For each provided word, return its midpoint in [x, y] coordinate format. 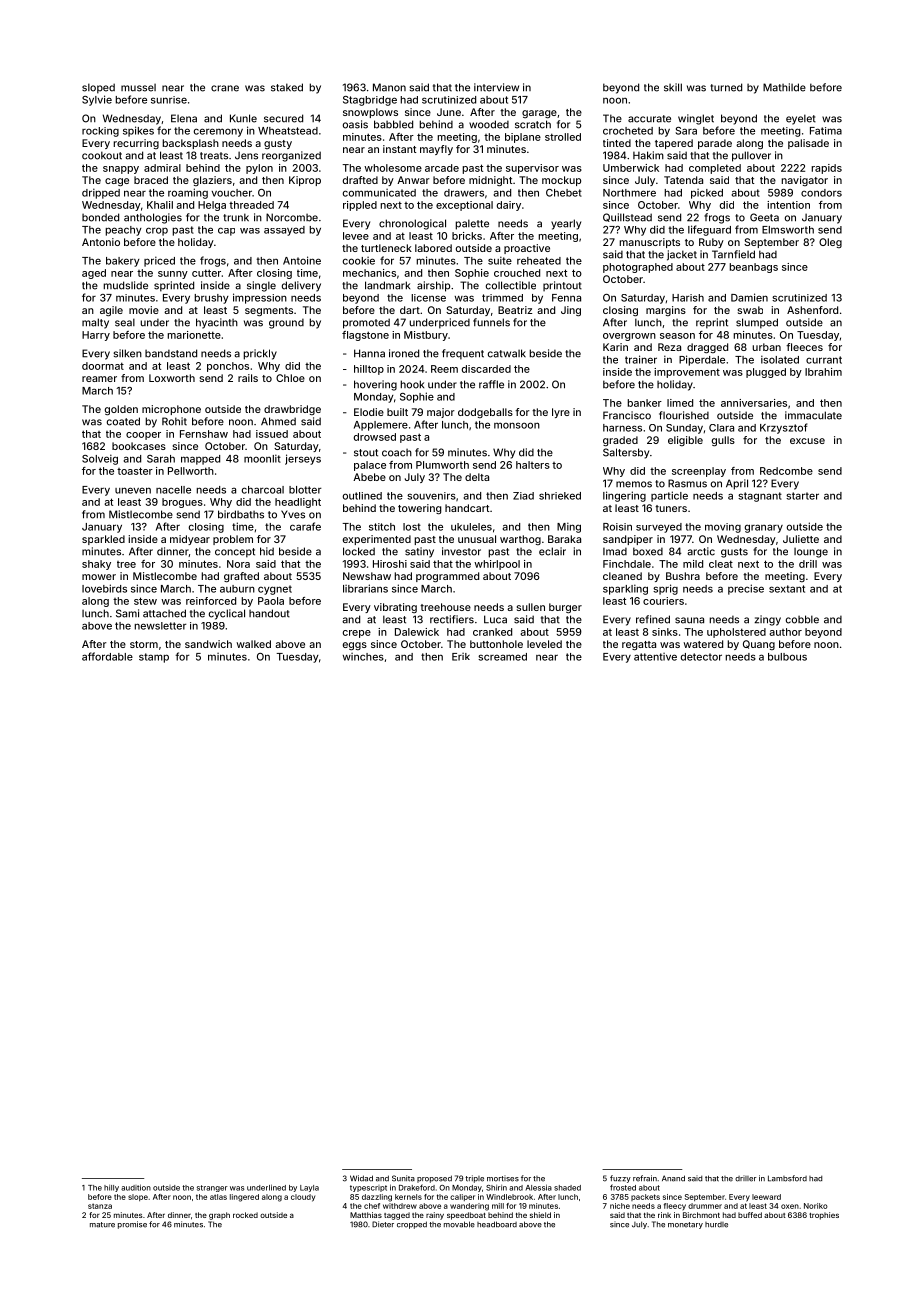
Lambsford [787, 1178]
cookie [358, 261]
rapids [826, 169]
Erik [461, 657]
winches [363, 657]
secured [283, 118]
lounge [811, 553]
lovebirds [104, 588]
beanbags [753, 268]
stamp [154, 658]
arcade [442, 168]
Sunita [403, 1178]
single [261, 286]
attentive [655, 657]
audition [136, 1187]
